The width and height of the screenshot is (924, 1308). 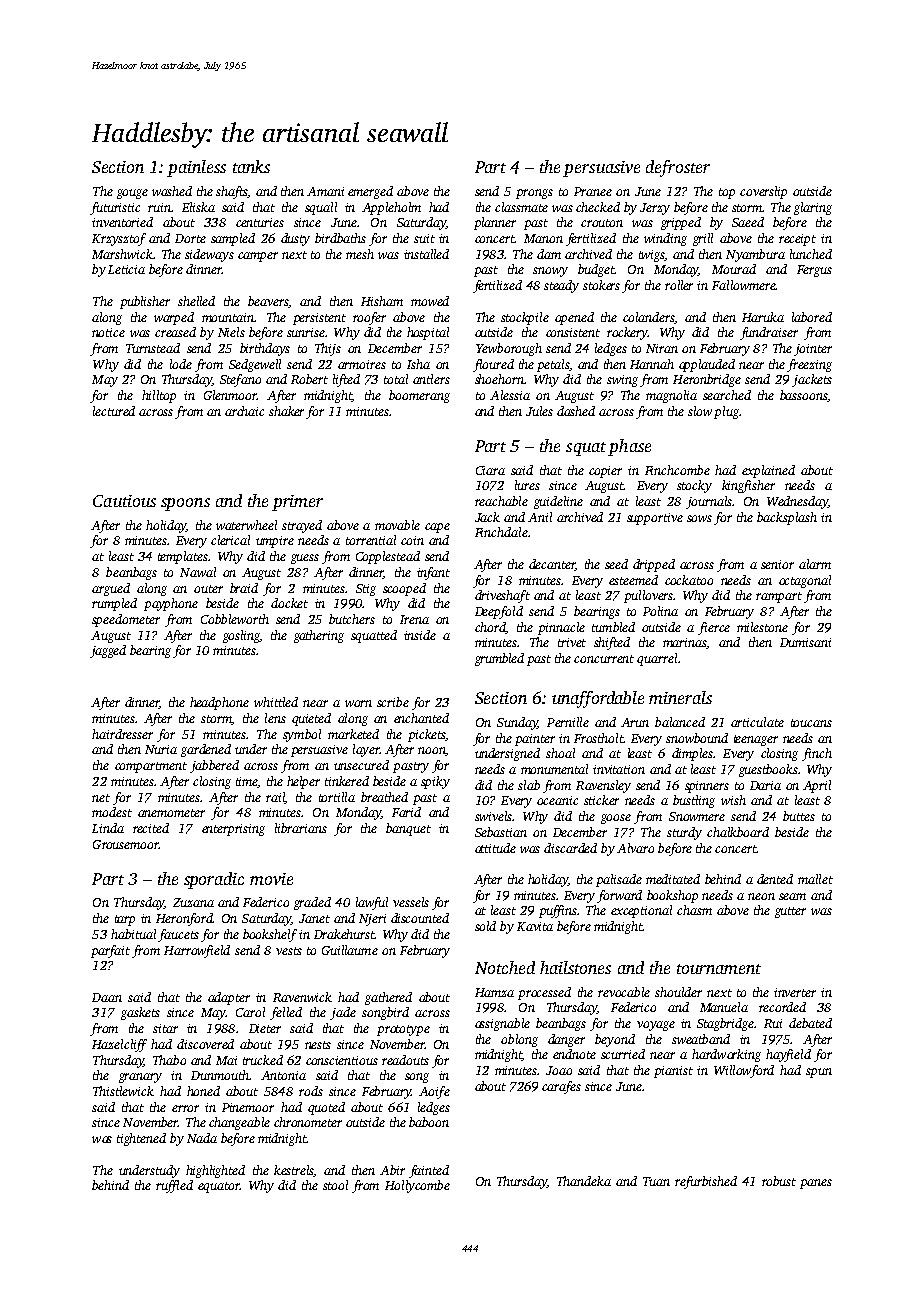 What do you see at coordinates (795, 992) in the screenshot?
I see `inverter` at bounding box center [795, 992].
